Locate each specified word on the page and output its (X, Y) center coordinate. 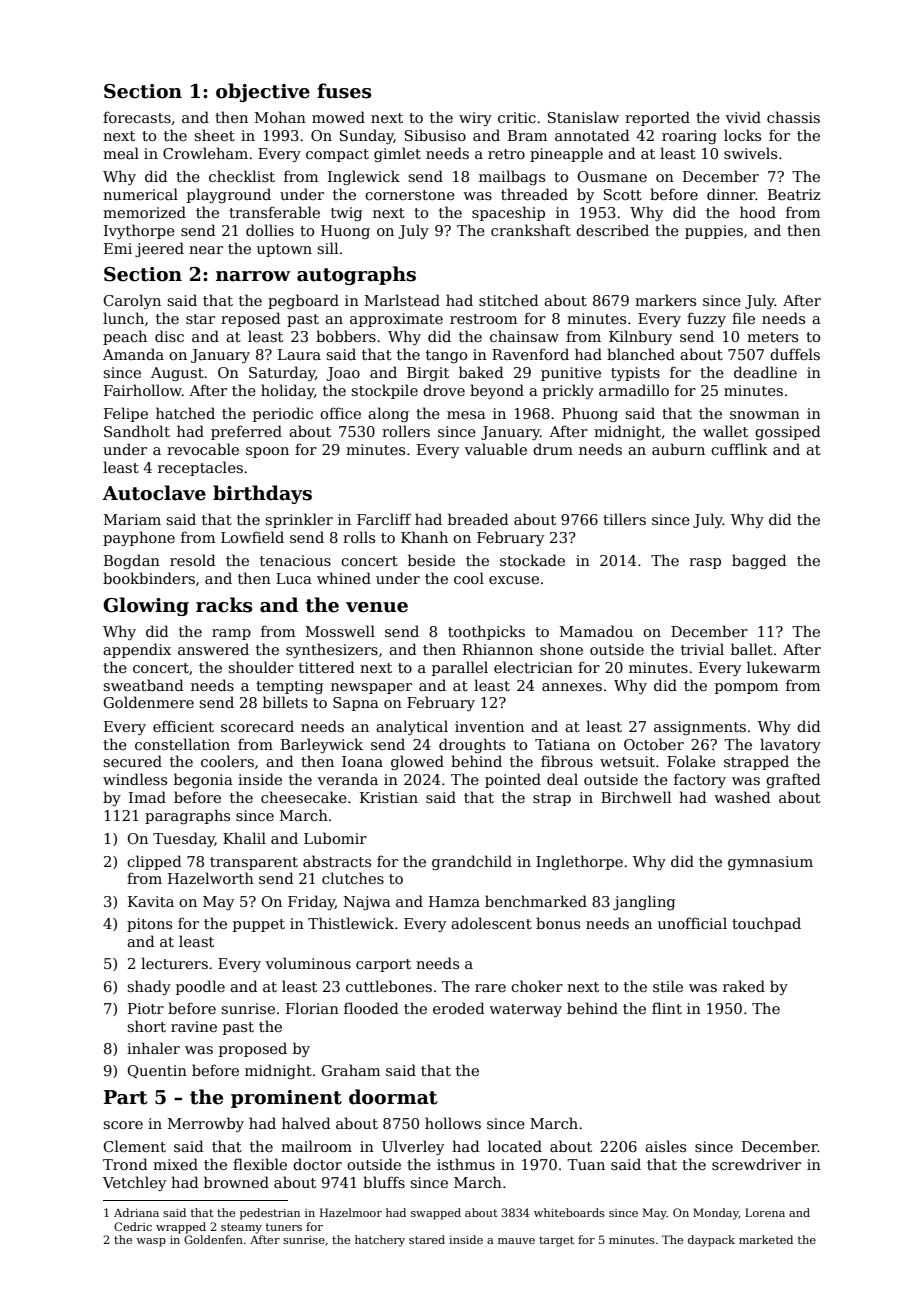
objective (263, 92)
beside (431, 560)
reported (657, 118)
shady (149, 987)
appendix (137, 650)
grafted (793, 780)
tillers (624, 519)
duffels (795, 354)
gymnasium (770, 863)
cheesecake (304, 797)
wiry (475, 119)
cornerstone (410, 195)
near (206, 250)
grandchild (472, 862)
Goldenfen (213, 1239)
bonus (558, 923)
